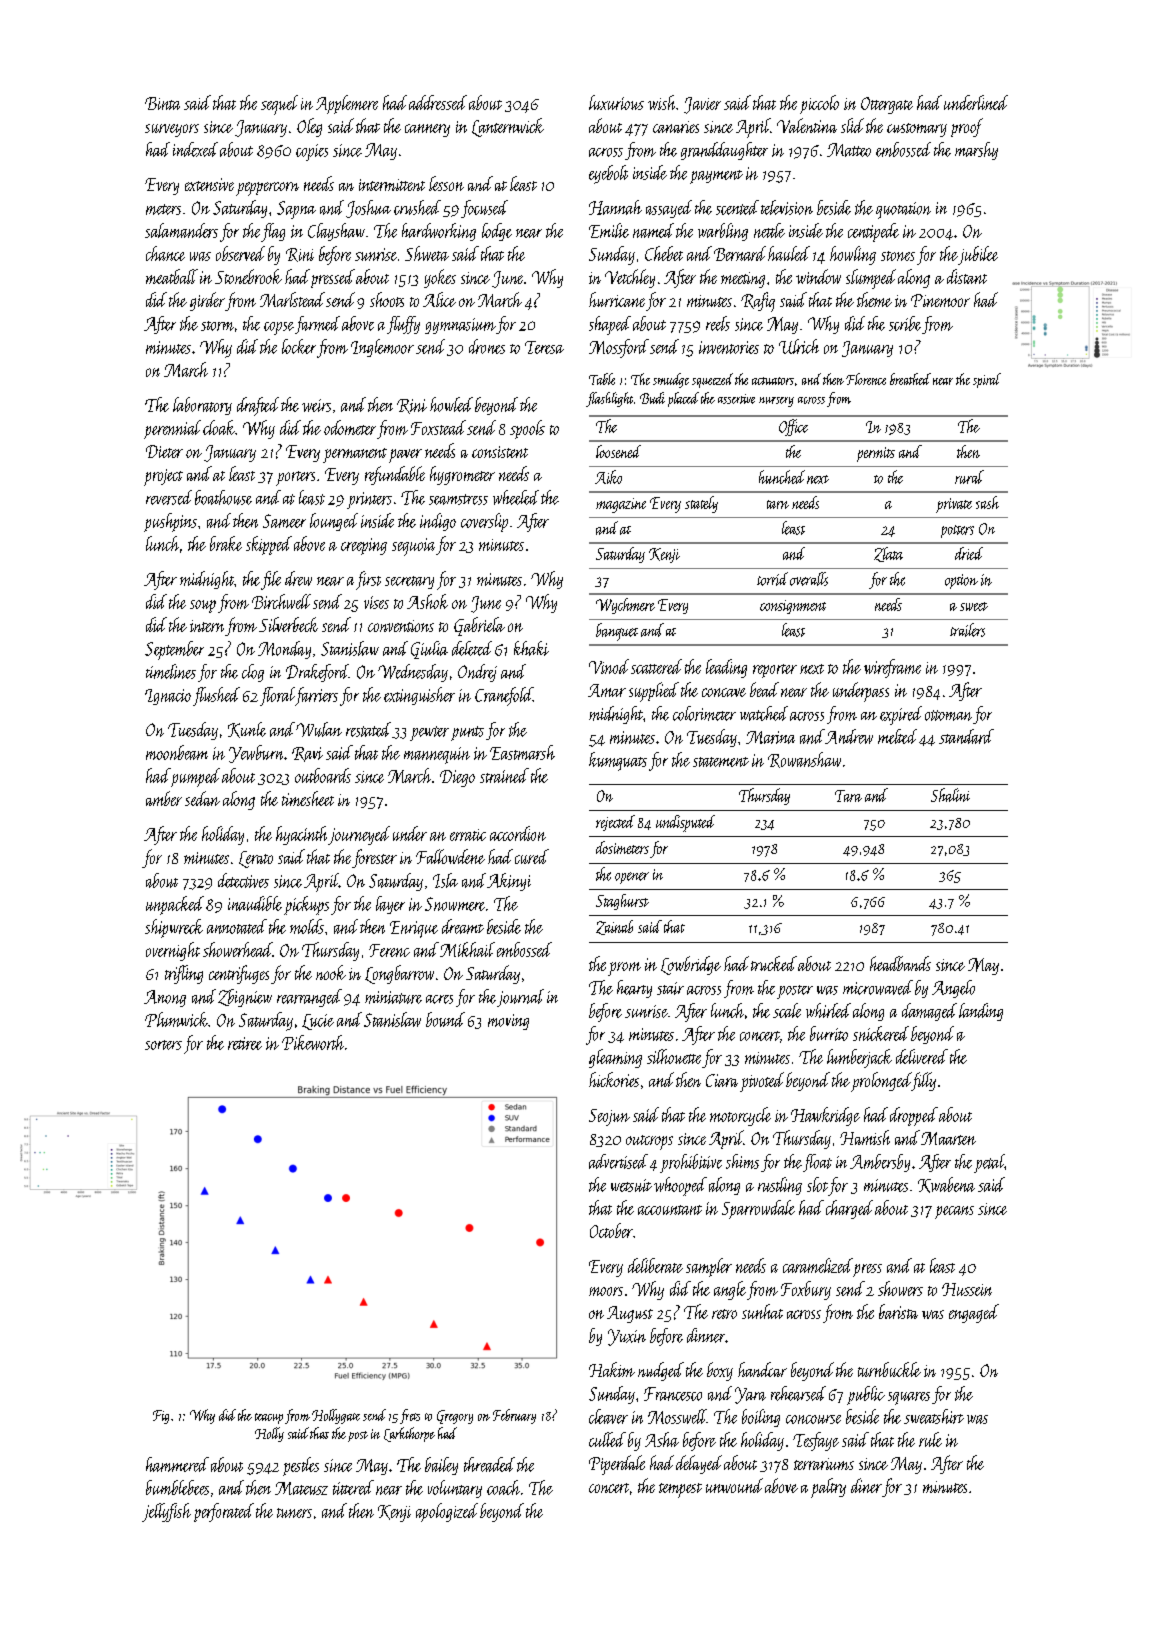  I want to click on teacup, so click(269, 1418).
